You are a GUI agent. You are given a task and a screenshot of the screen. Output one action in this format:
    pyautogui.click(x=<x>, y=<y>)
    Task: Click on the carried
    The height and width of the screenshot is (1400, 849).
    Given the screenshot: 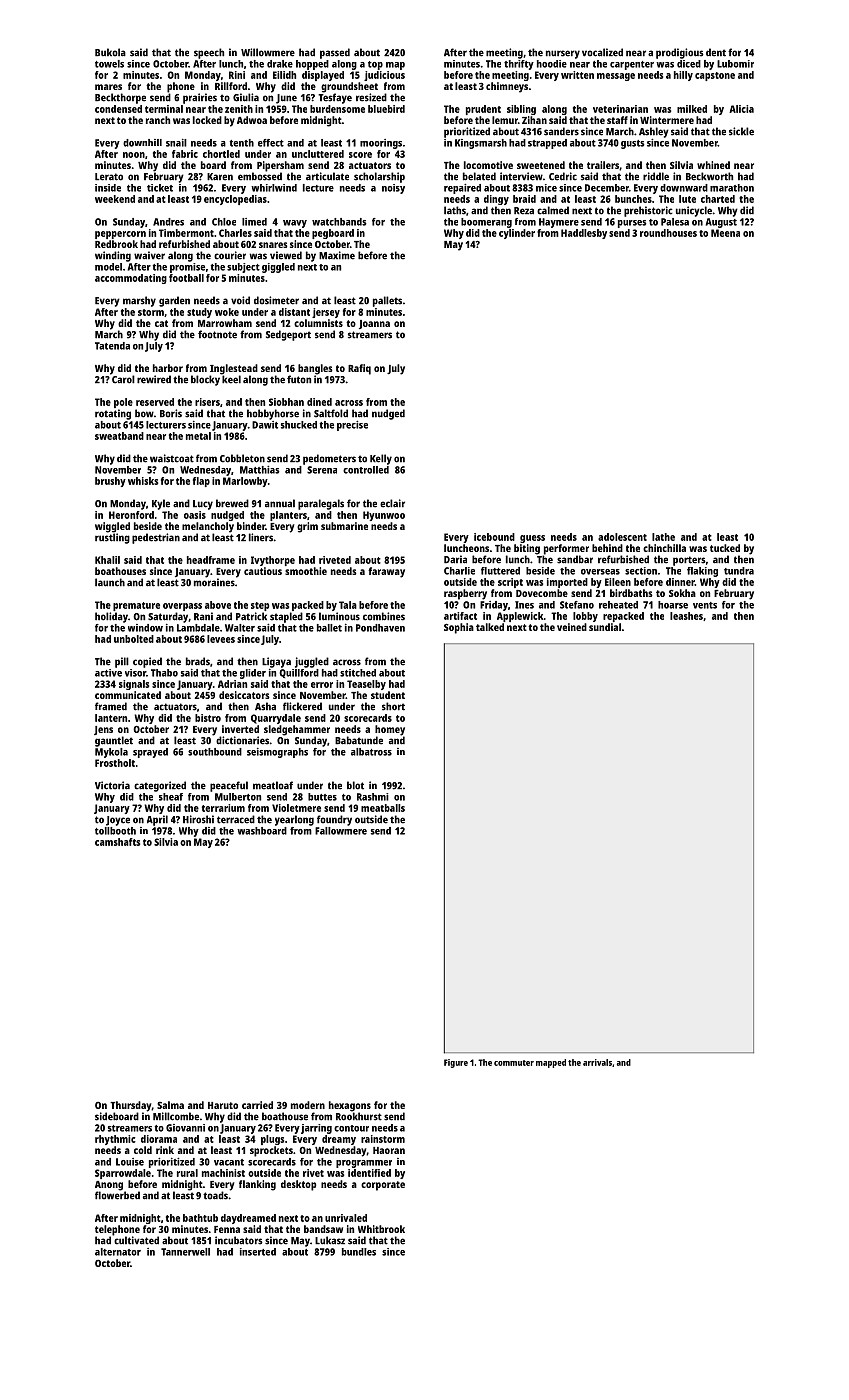 What is the action you would take?
    pyautogui.click(x=257, y=1105)
